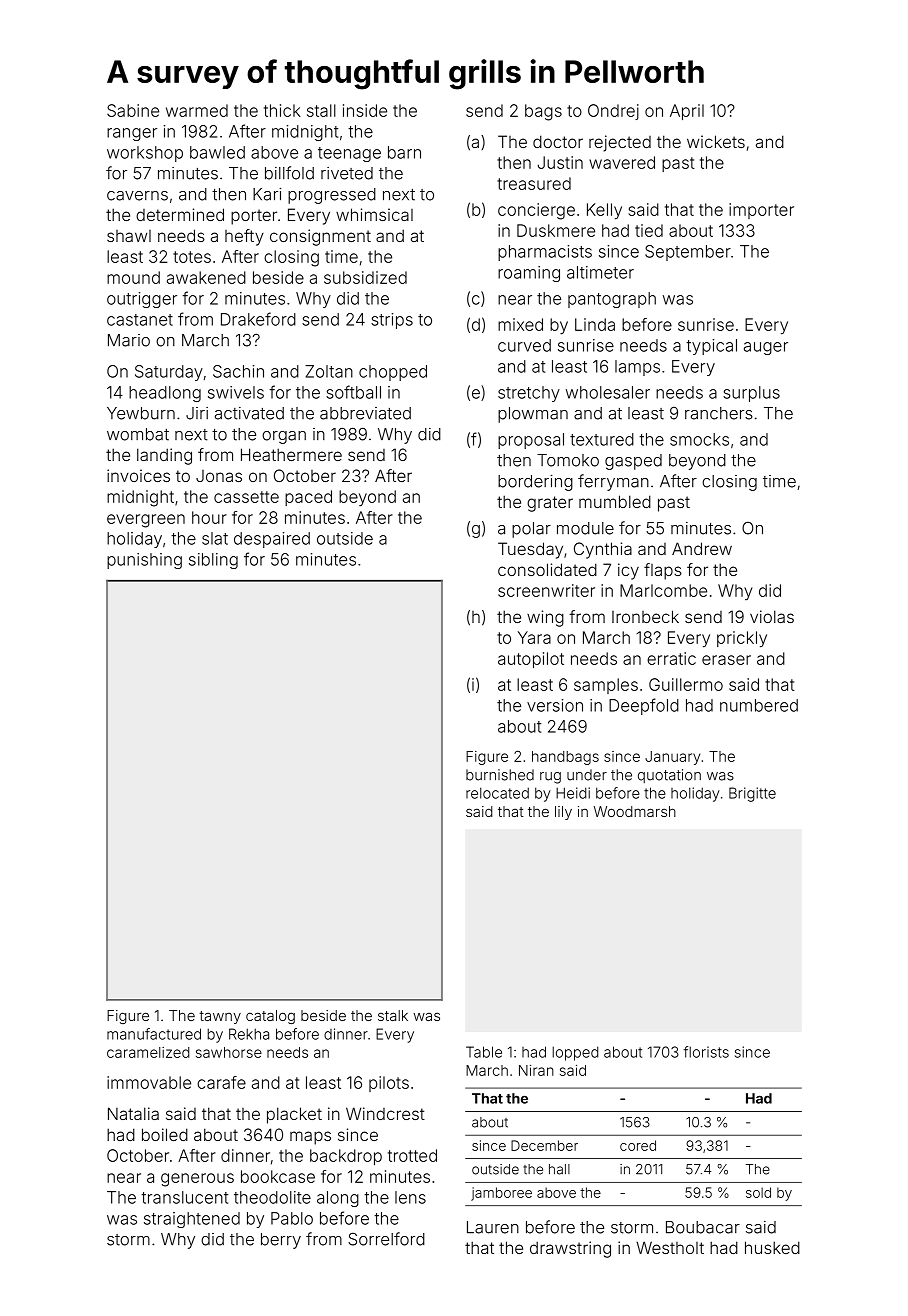 The width and height of the page is (908, 1316). Describe the element at coordinates (138, 475) in the page. I see `invoices` at that location.
